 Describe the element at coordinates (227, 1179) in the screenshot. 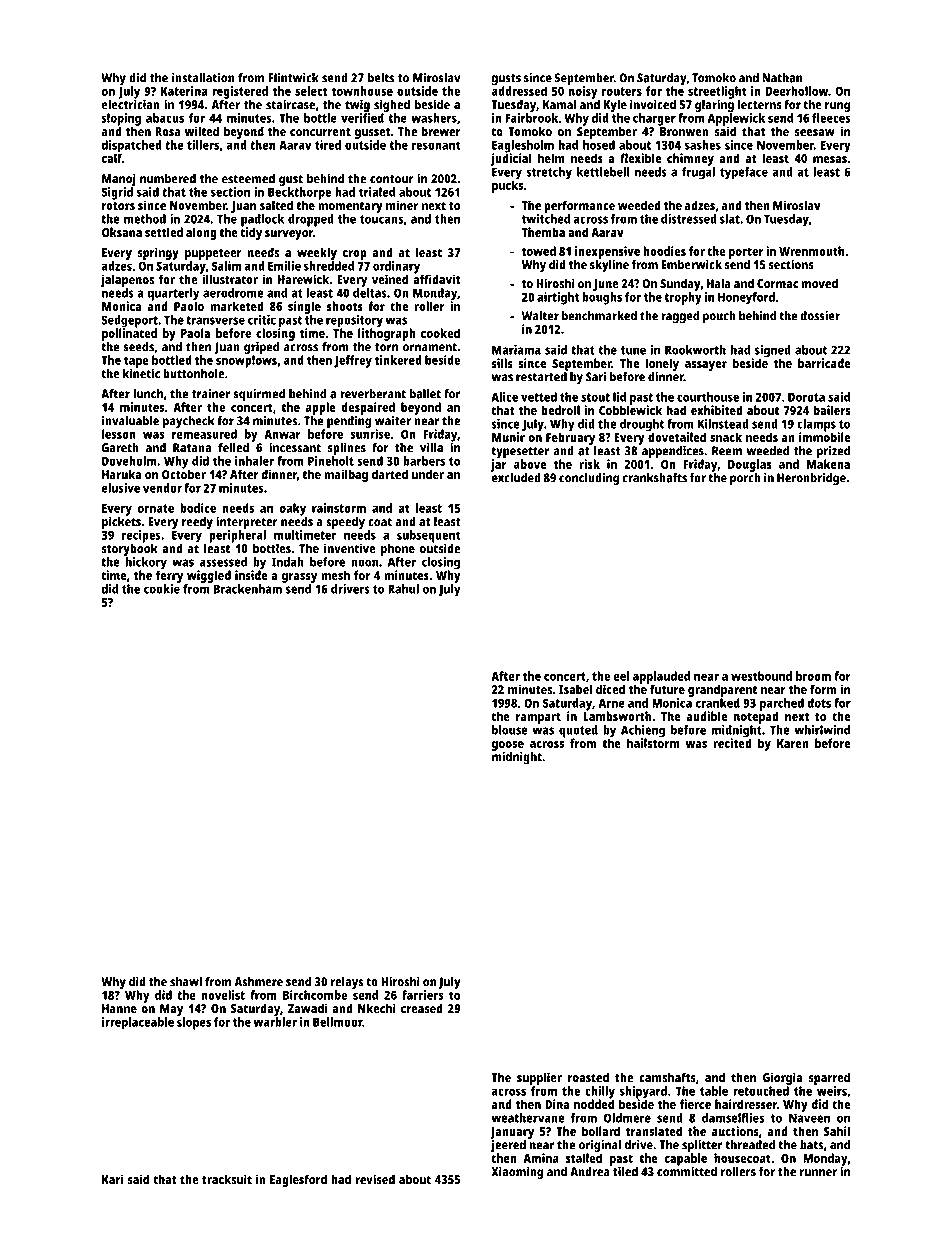

I see `tracksuit` at that location.
